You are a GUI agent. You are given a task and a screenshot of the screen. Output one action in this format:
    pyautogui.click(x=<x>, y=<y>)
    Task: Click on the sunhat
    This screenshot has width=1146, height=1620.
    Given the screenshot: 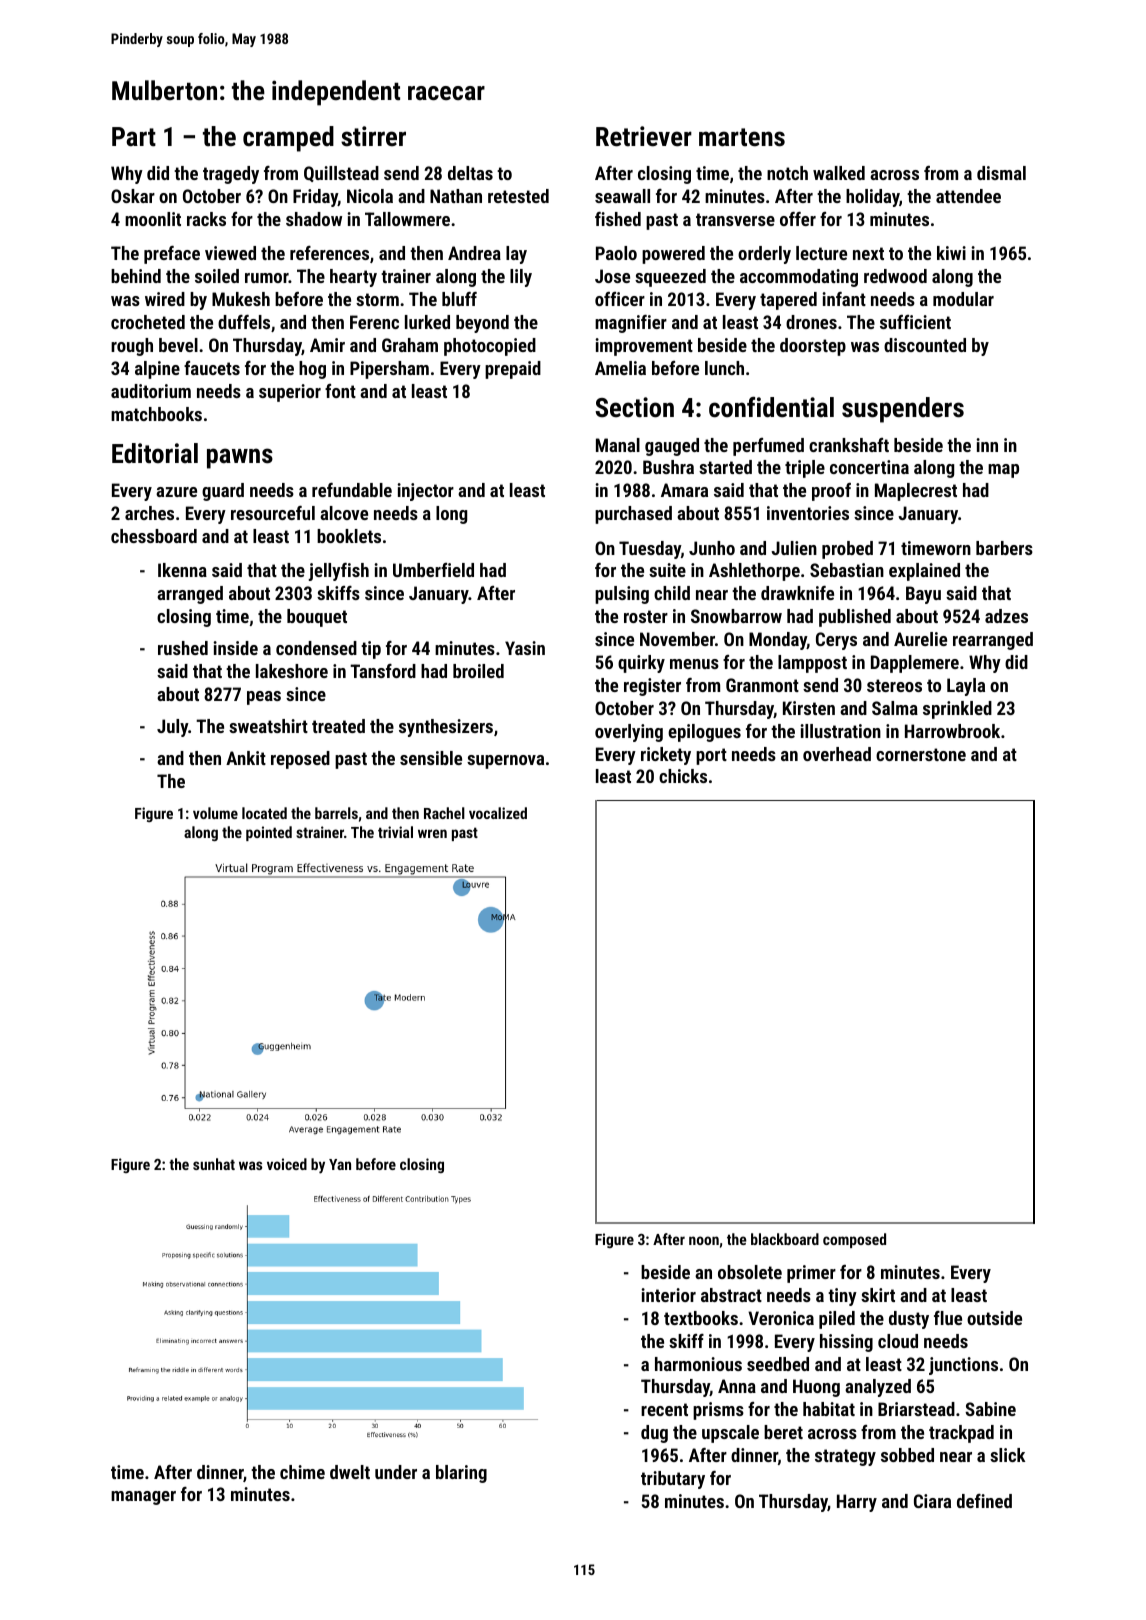 What is the action you would take?
    pyautogui.click(x=214, y=1164)
